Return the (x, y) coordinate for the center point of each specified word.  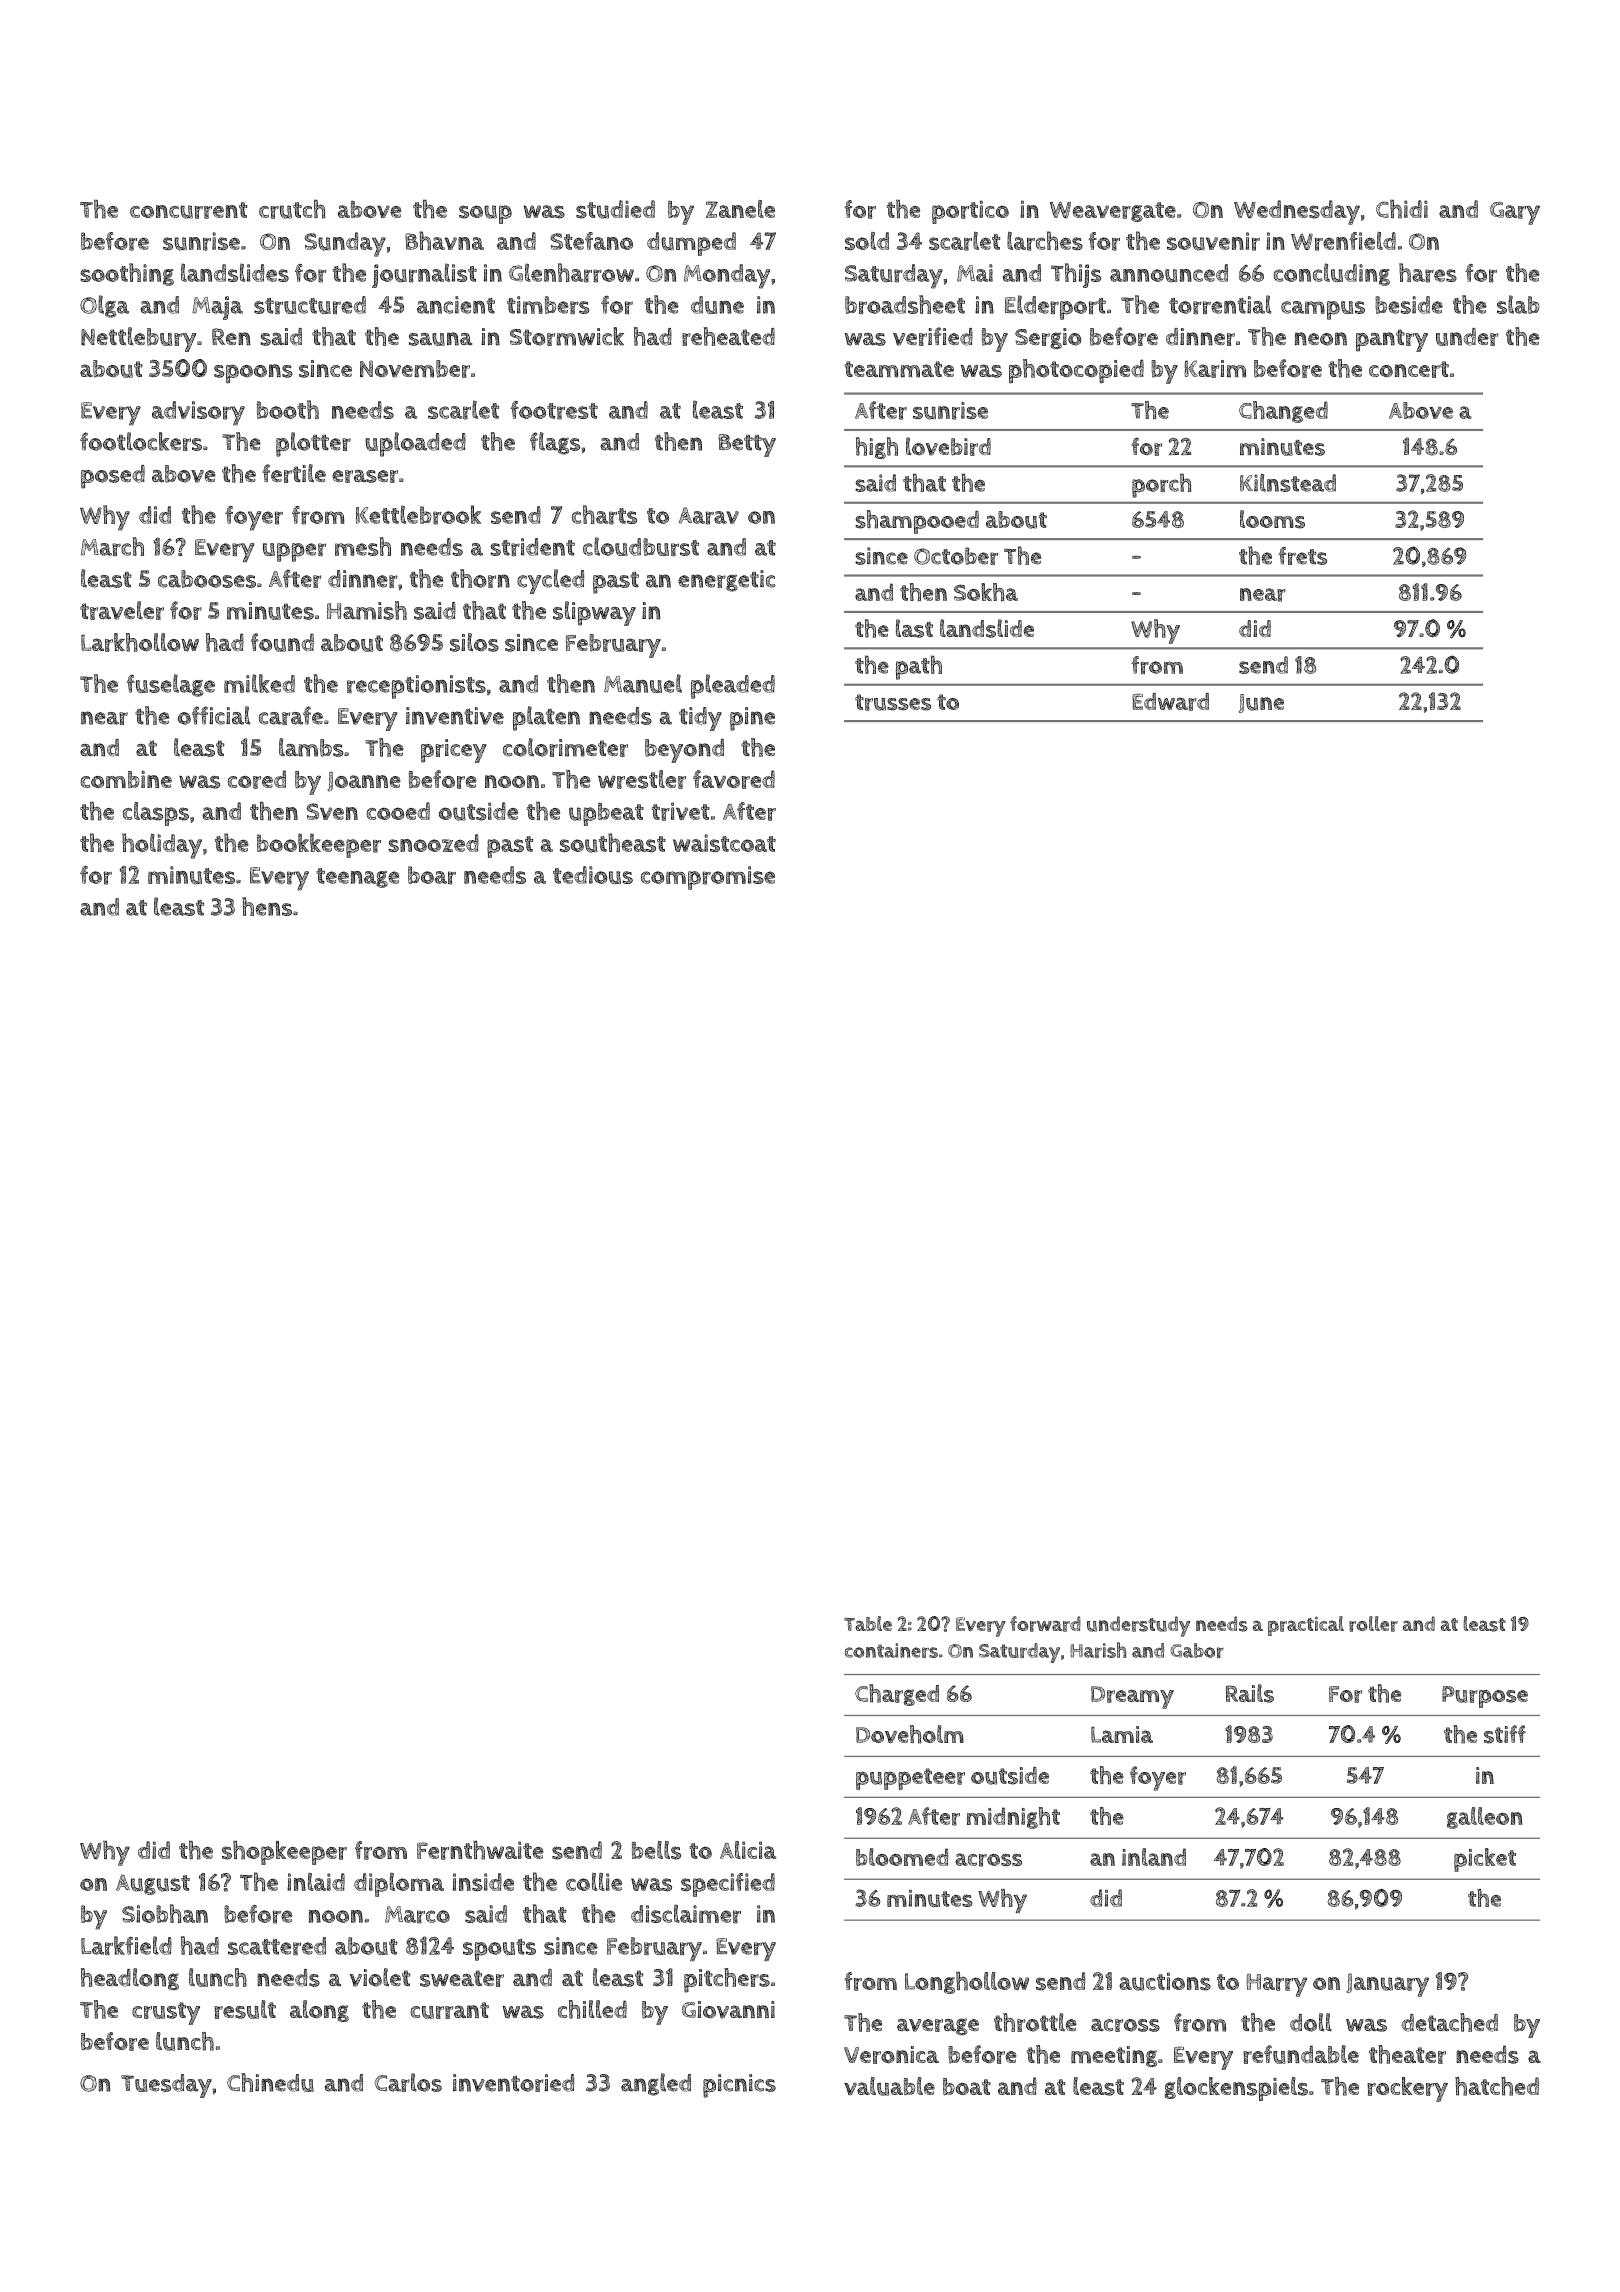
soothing (127, 274)
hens (267, 906)
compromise (708, 878)
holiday (162, 846)
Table (868, 1623)
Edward (1170, 702)
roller (1373, 1624)
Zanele (740, 209)
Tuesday (166, 2086)
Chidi (1402, 209)
